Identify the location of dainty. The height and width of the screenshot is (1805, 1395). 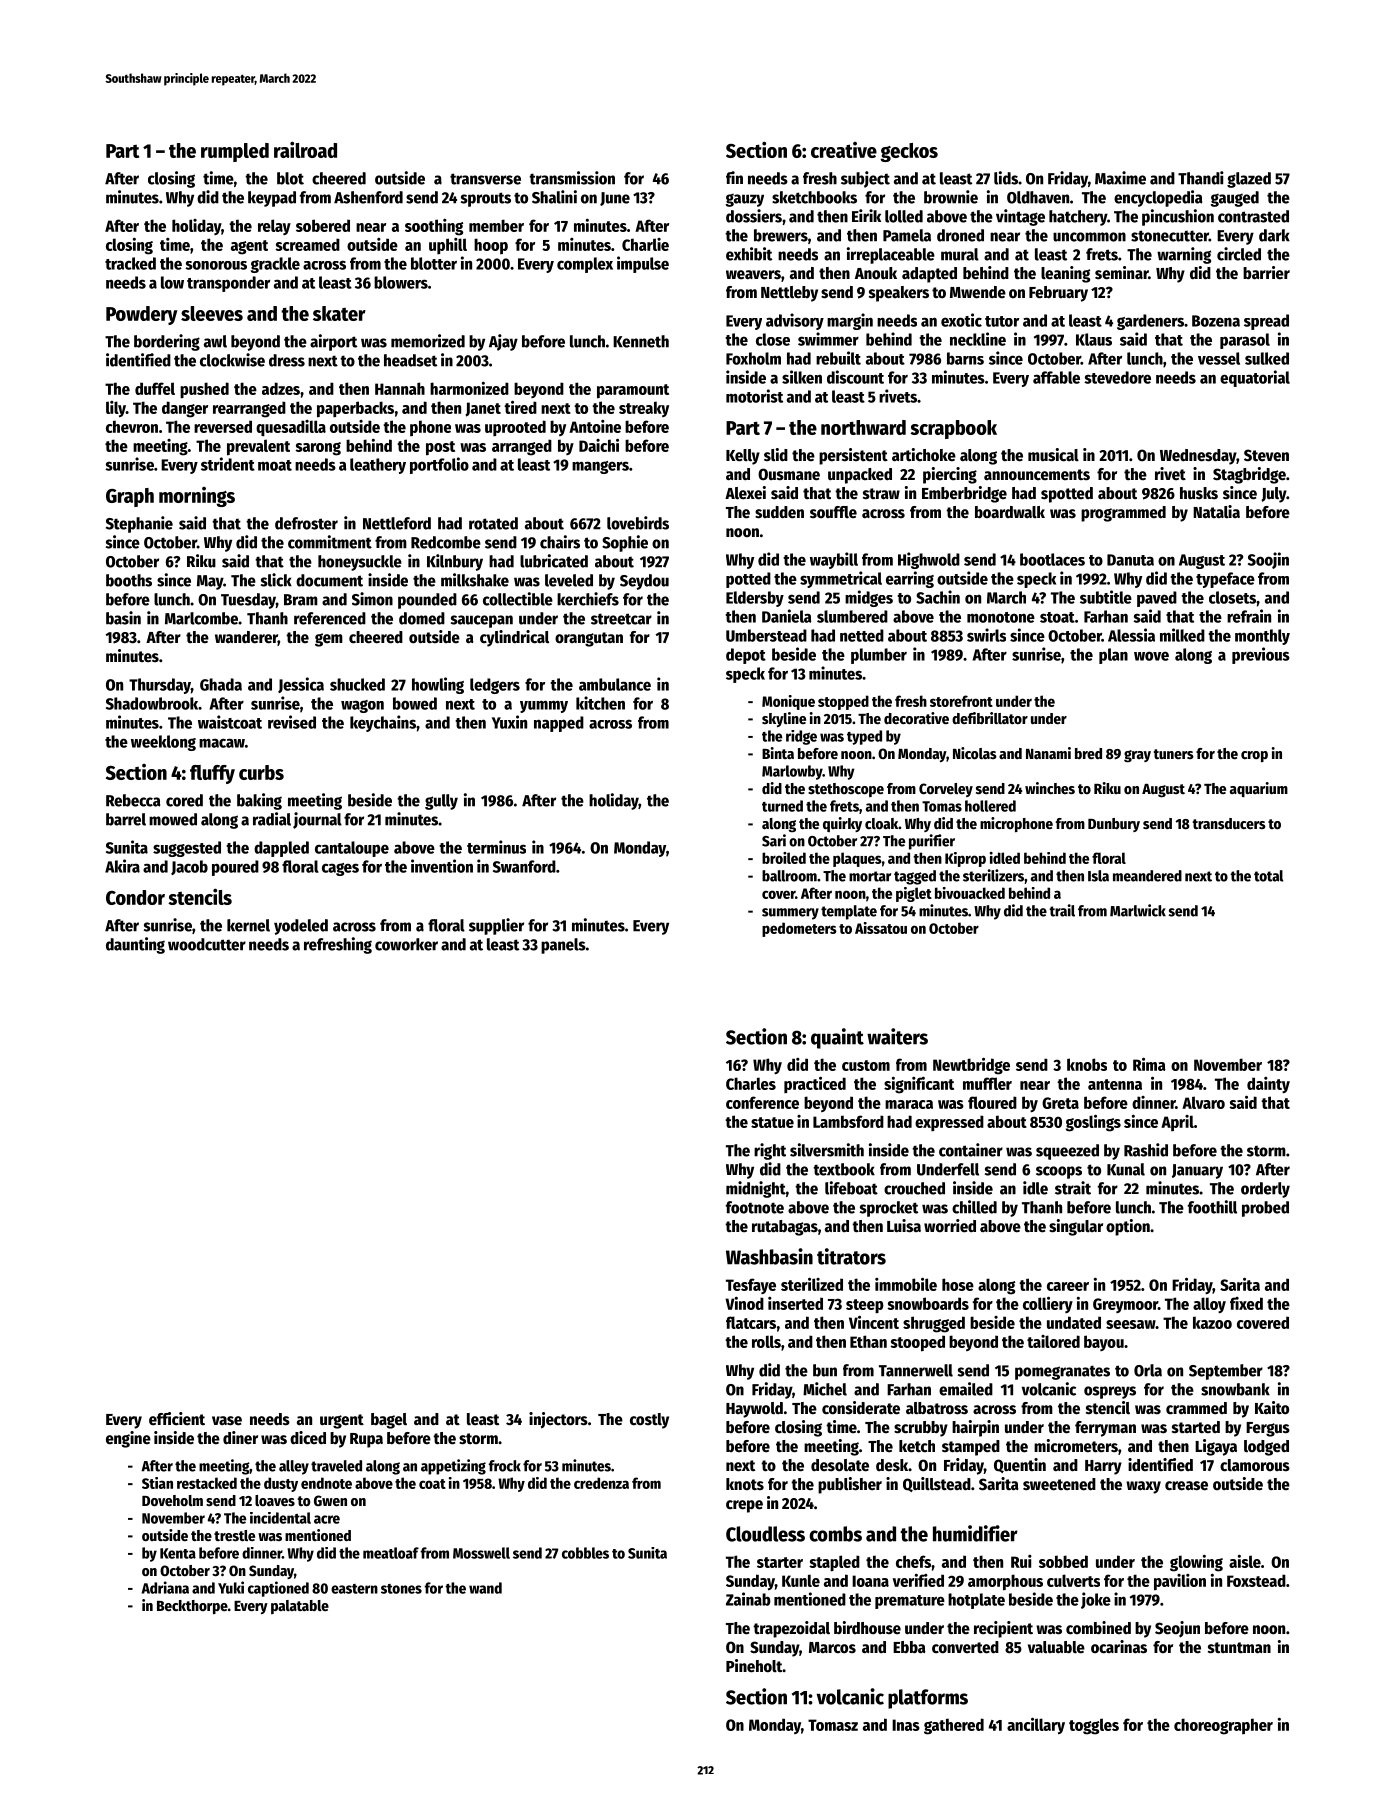
(1268, 1085).
